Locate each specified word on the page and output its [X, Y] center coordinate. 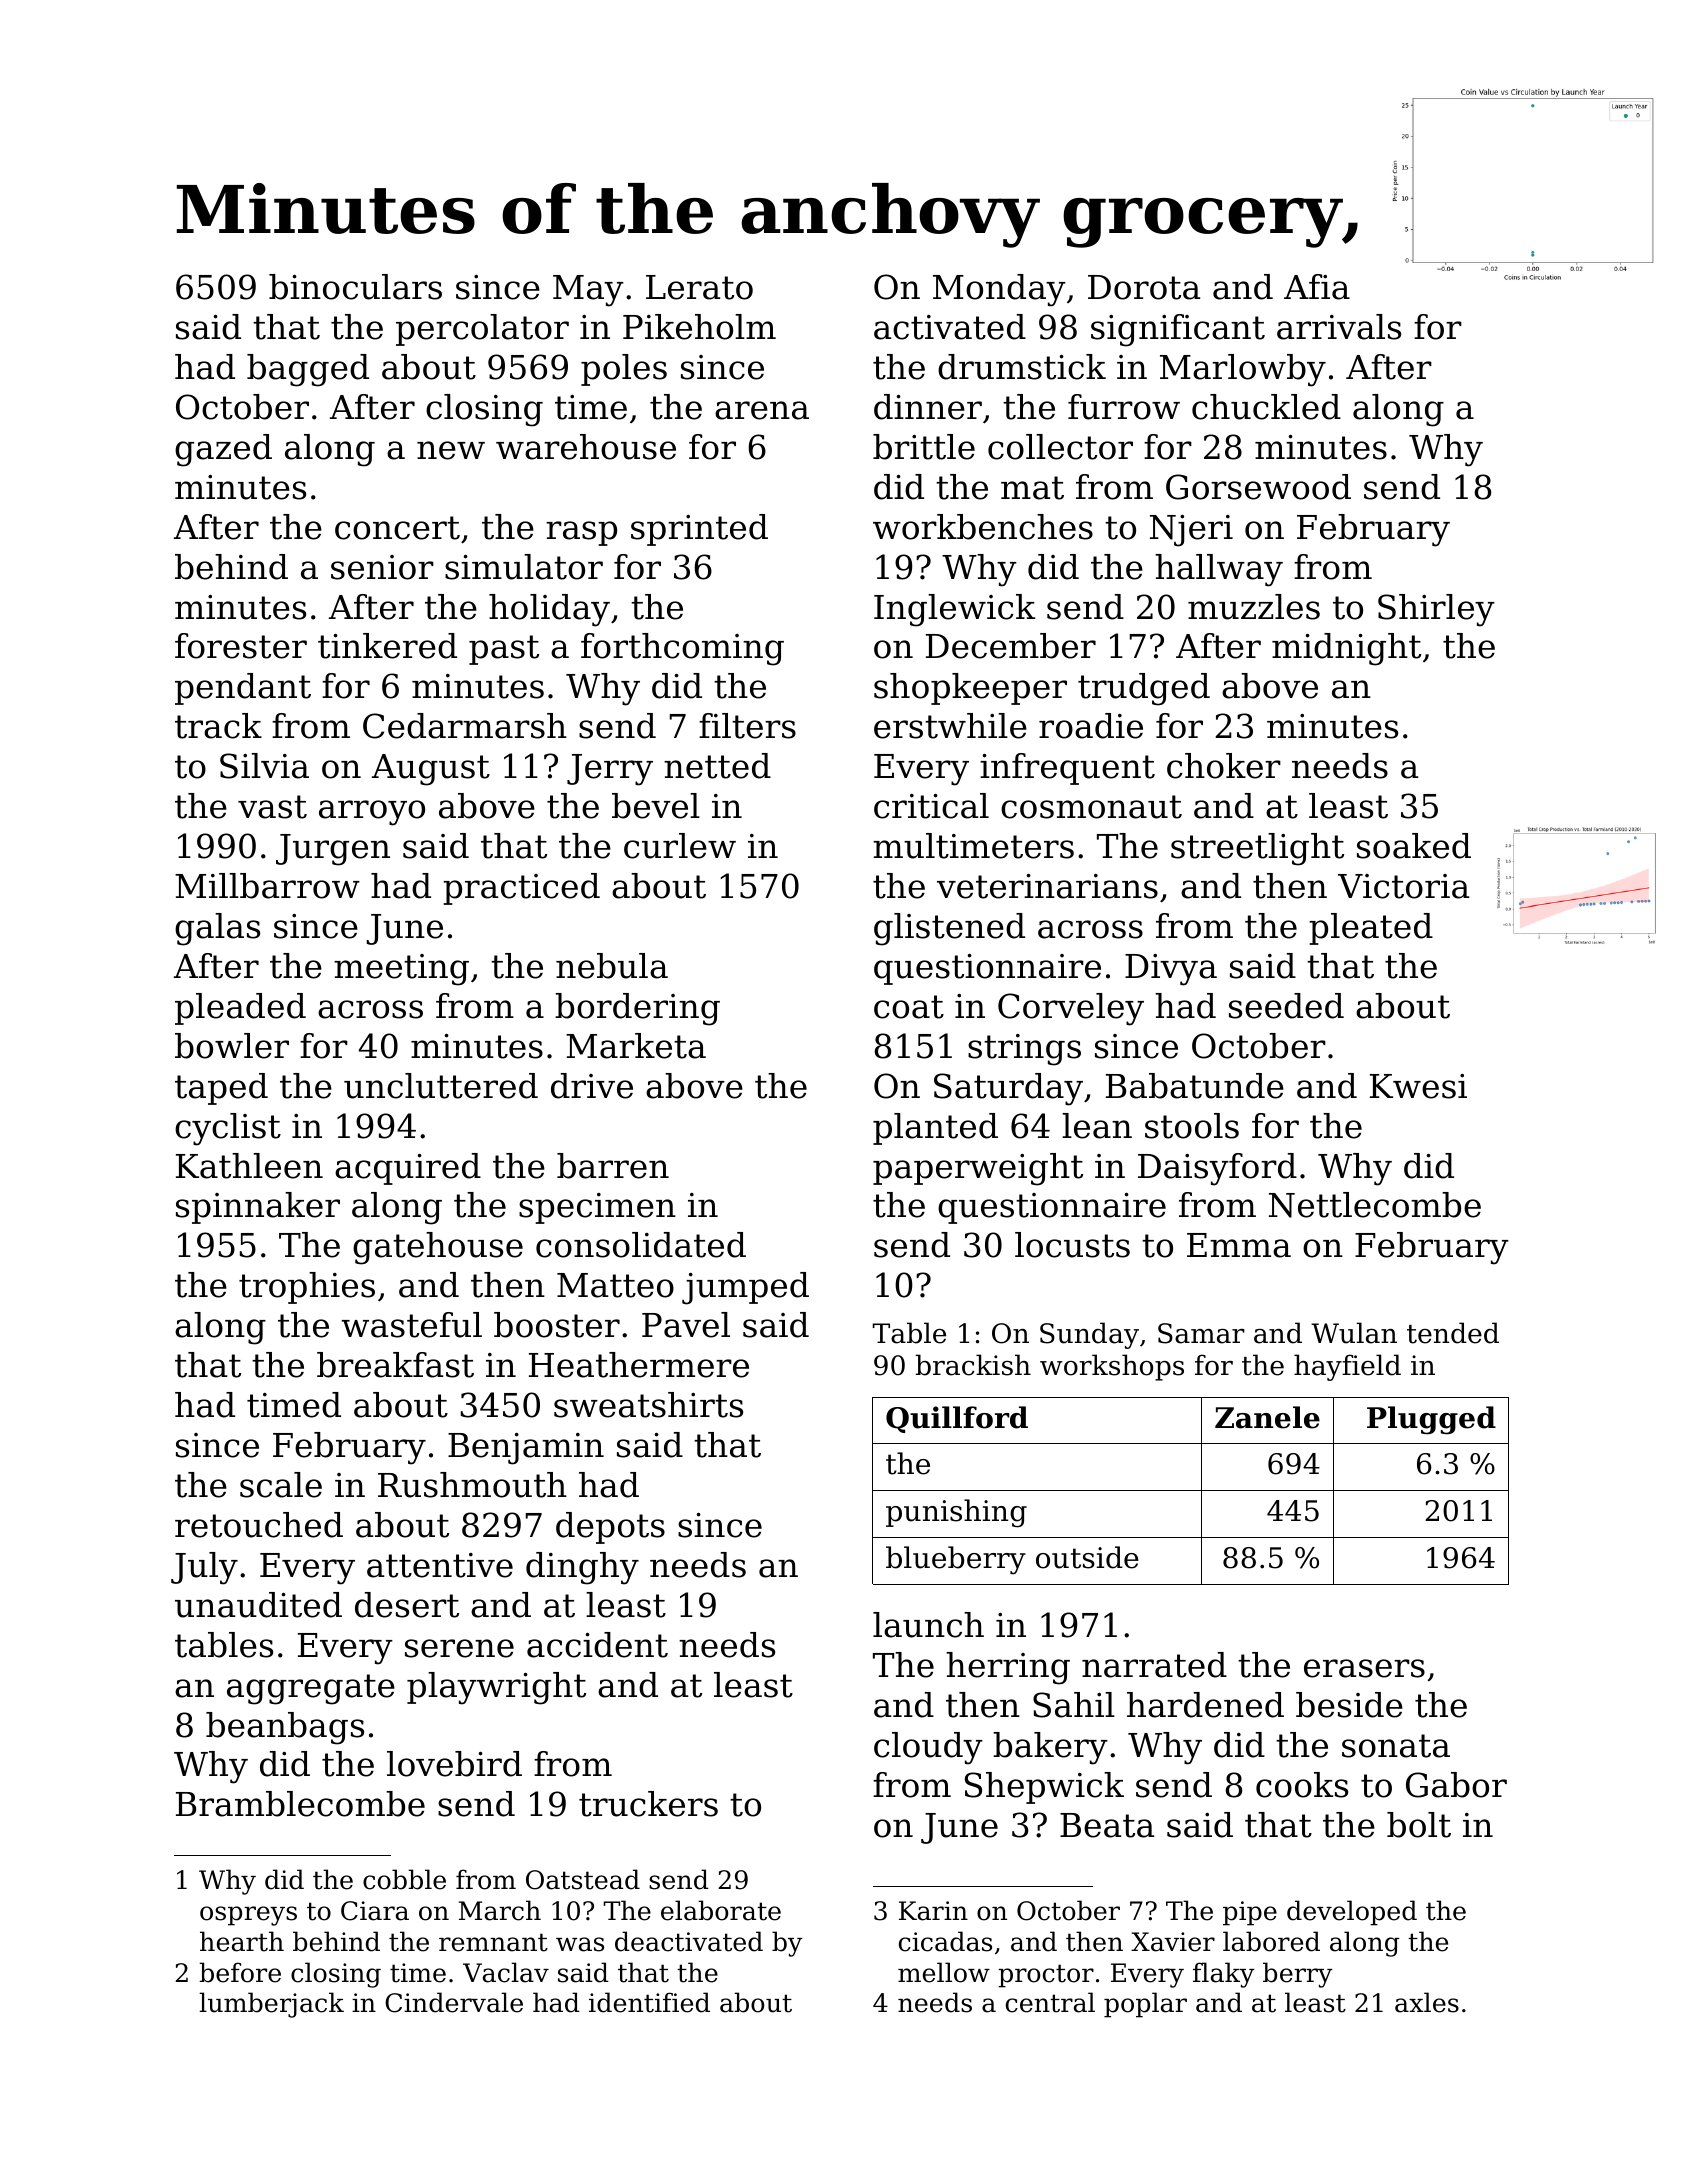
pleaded [240, 1009]
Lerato [699, 287]
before [240, 1972]
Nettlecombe [1375, 1205]
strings [1024, 1050]
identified [649, 2002]
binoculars [355, 287]
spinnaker [258, 1208]
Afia [1317, 287]
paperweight [978, 1169]
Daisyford [1217, 1169]
